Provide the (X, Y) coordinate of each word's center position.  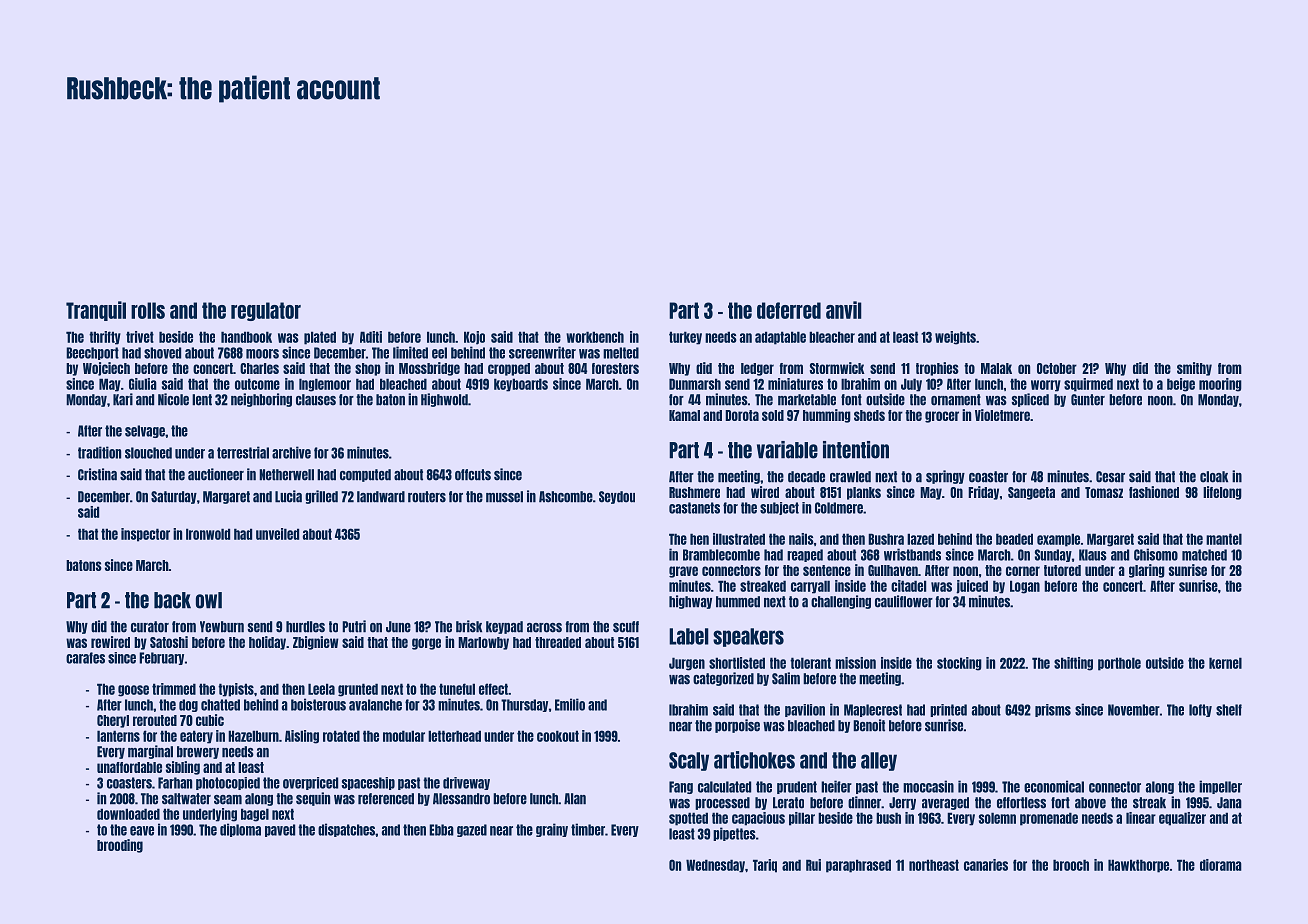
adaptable (780, 338)
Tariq (765, 866)
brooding (120, 846)
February (161, 658)
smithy (1194, 369)
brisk (469, 626)
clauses (316, 400)
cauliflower (904, 601)
